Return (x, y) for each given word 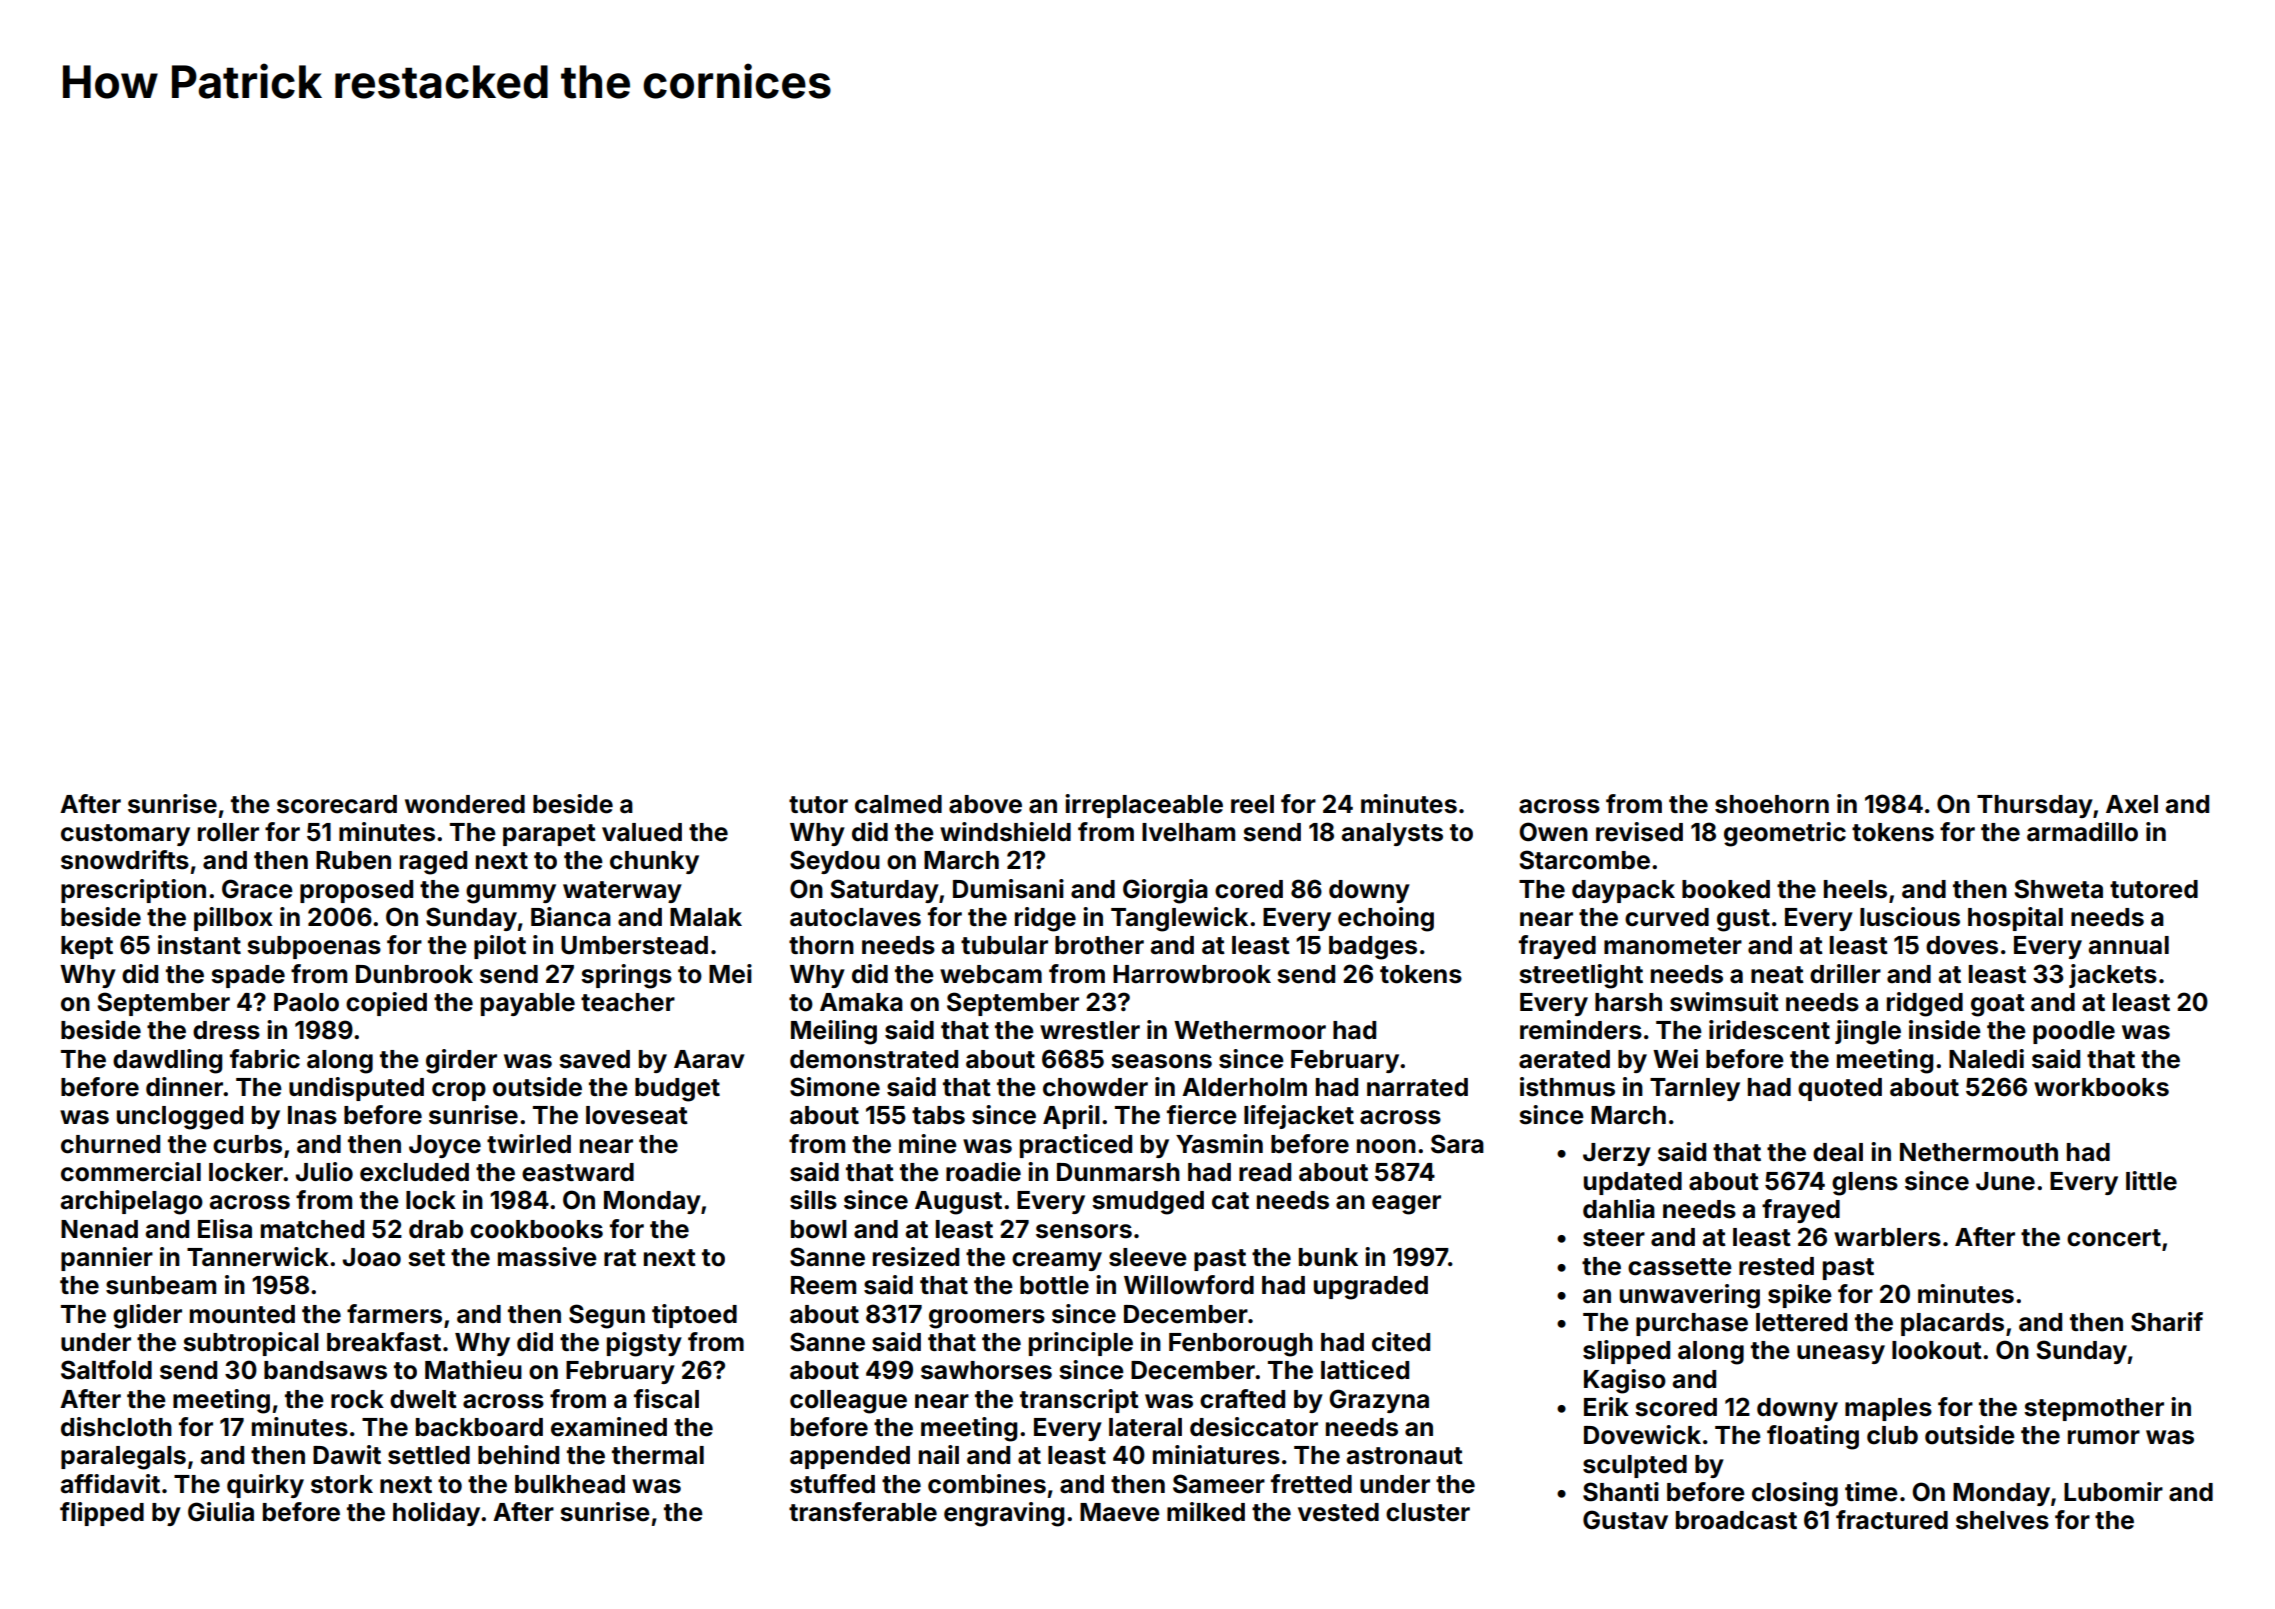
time (1871, 1492)
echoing (1386, 919)
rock (357, 1399)
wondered (465, 804)
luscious (1910, 917)
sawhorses (986, 1370)
